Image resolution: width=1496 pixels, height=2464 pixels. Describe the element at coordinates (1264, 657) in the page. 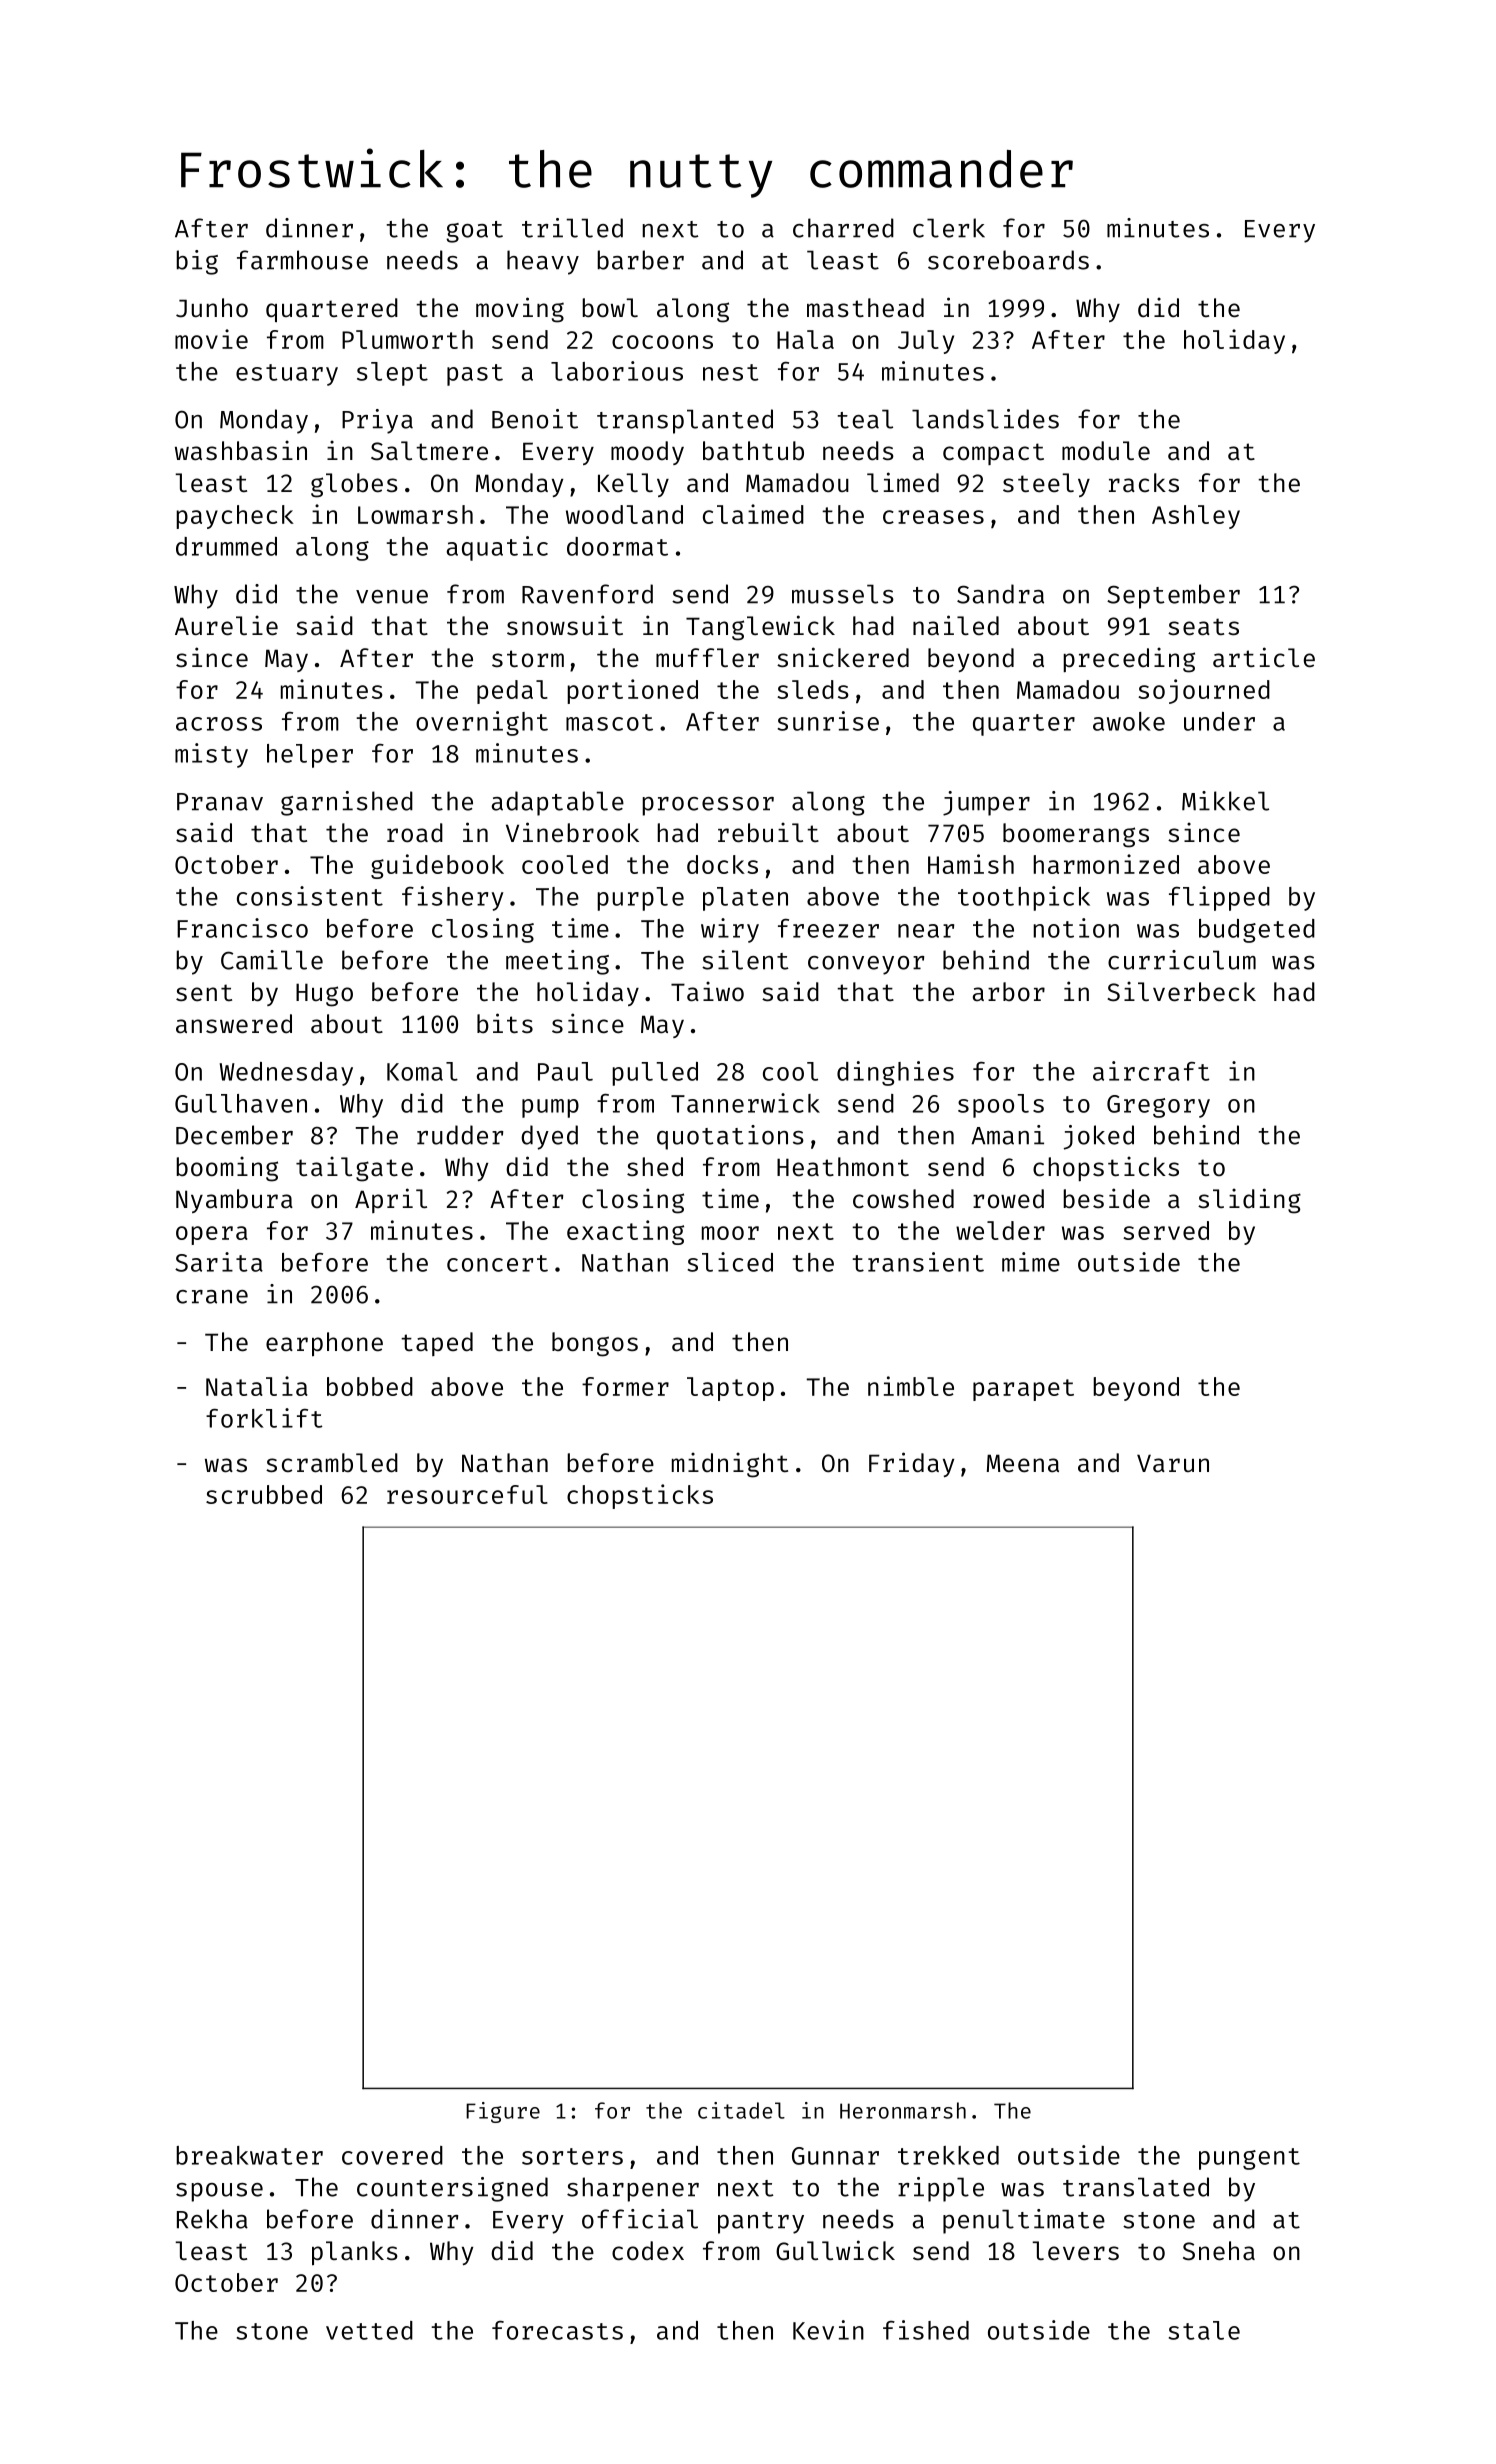

I see `article` at that location.
